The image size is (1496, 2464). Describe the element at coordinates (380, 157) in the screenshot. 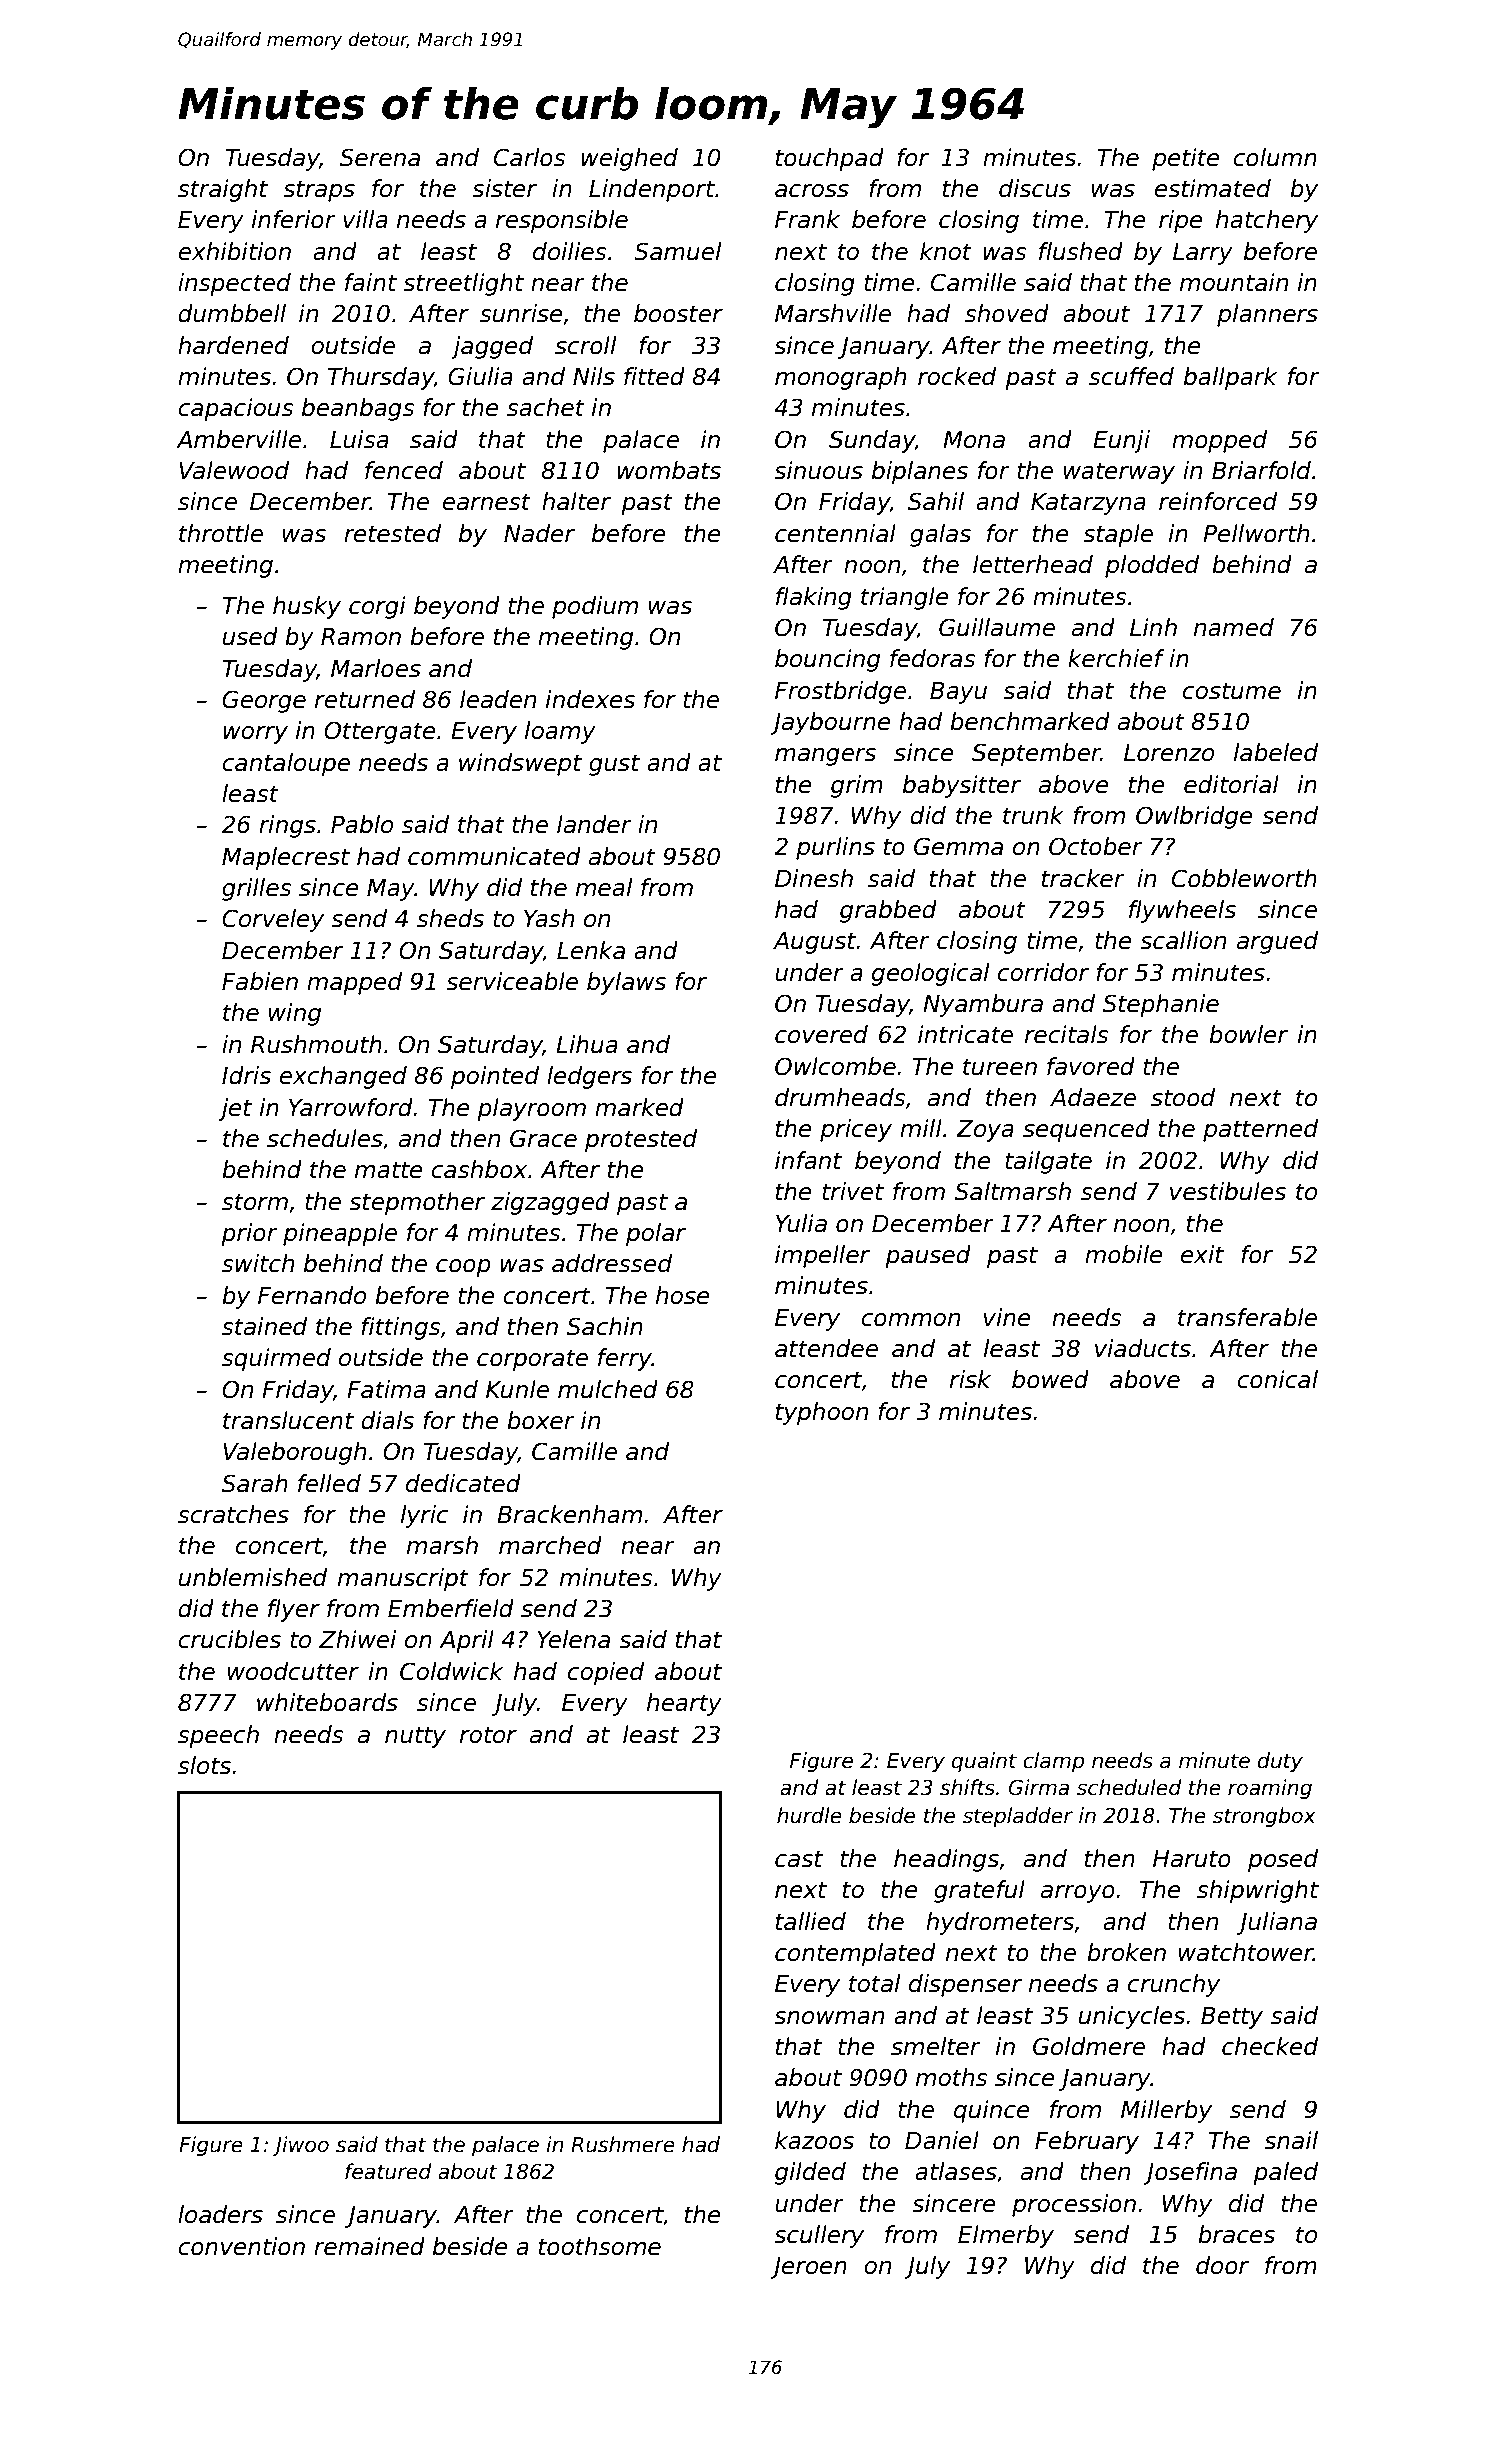

I see `Serena` at that location.
